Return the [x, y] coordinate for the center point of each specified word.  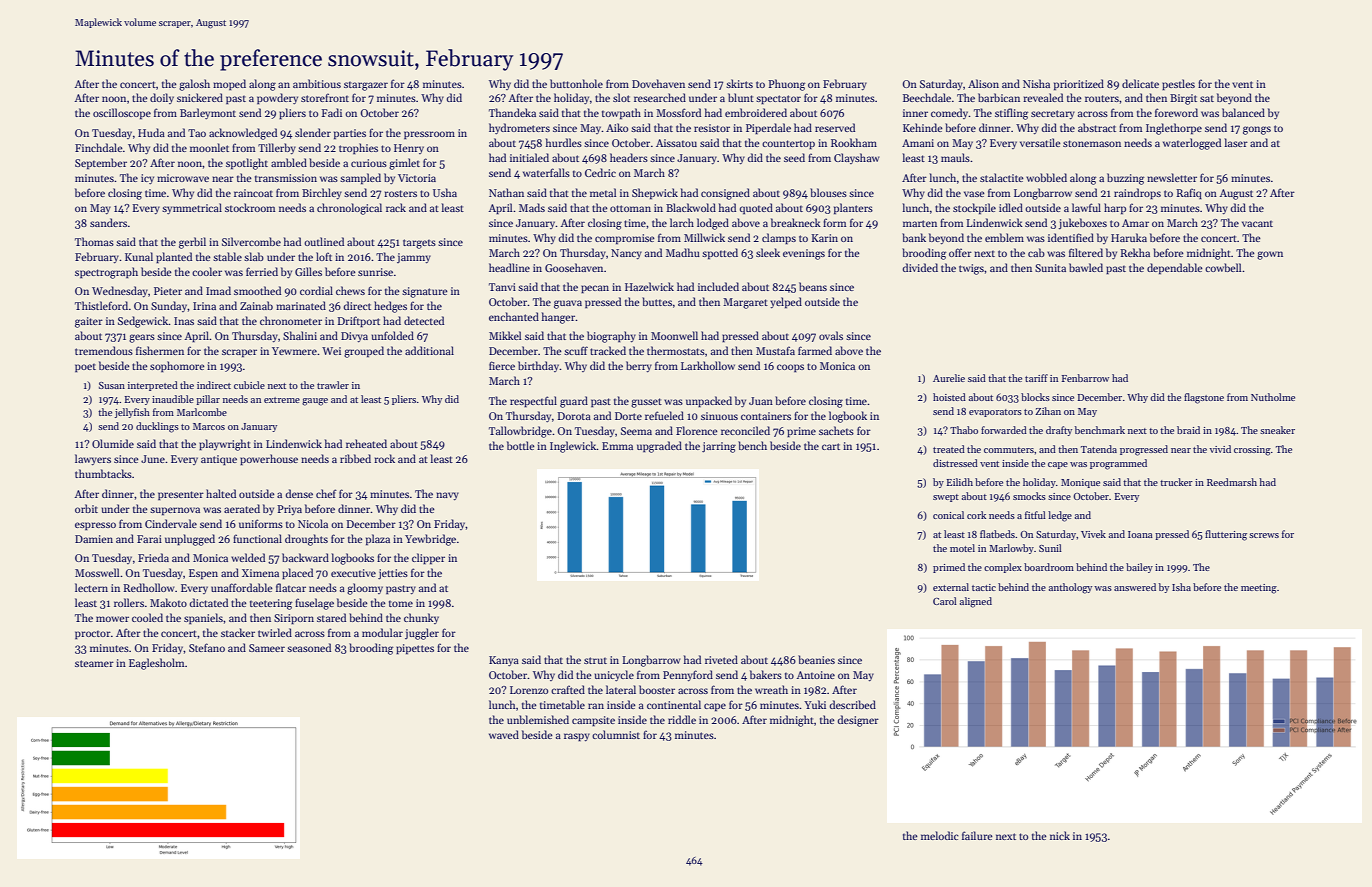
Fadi [332, 112]
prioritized [1079, 85]
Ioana [1140, 534]
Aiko [617, 127]
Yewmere [294, 351]
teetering [271, 604]
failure [977, 835]
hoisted [949, 397]
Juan [761, 401]
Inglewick [573, 447]
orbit [86, 508]
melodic [940, 835]
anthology [1070, 588]
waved [504, 734]
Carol [945, 601]
